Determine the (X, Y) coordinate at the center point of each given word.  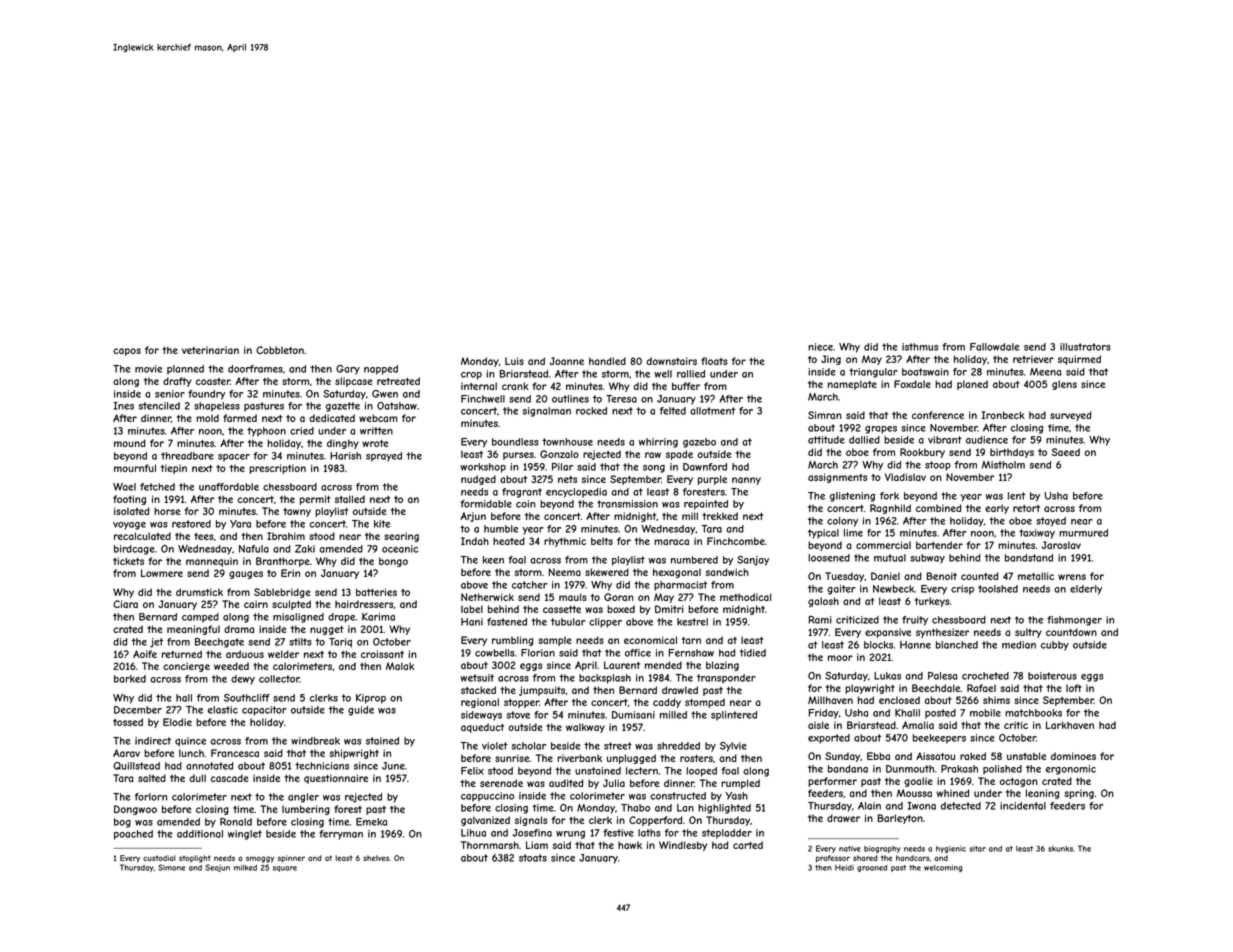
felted (673, 411)
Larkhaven (1070, 725)
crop (471, 376)
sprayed (384, 457)
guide (361, 711)
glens (1064, 385)
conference (938, 415)
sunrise (512, 758)
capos (127, 352)
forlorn (151, 797)
